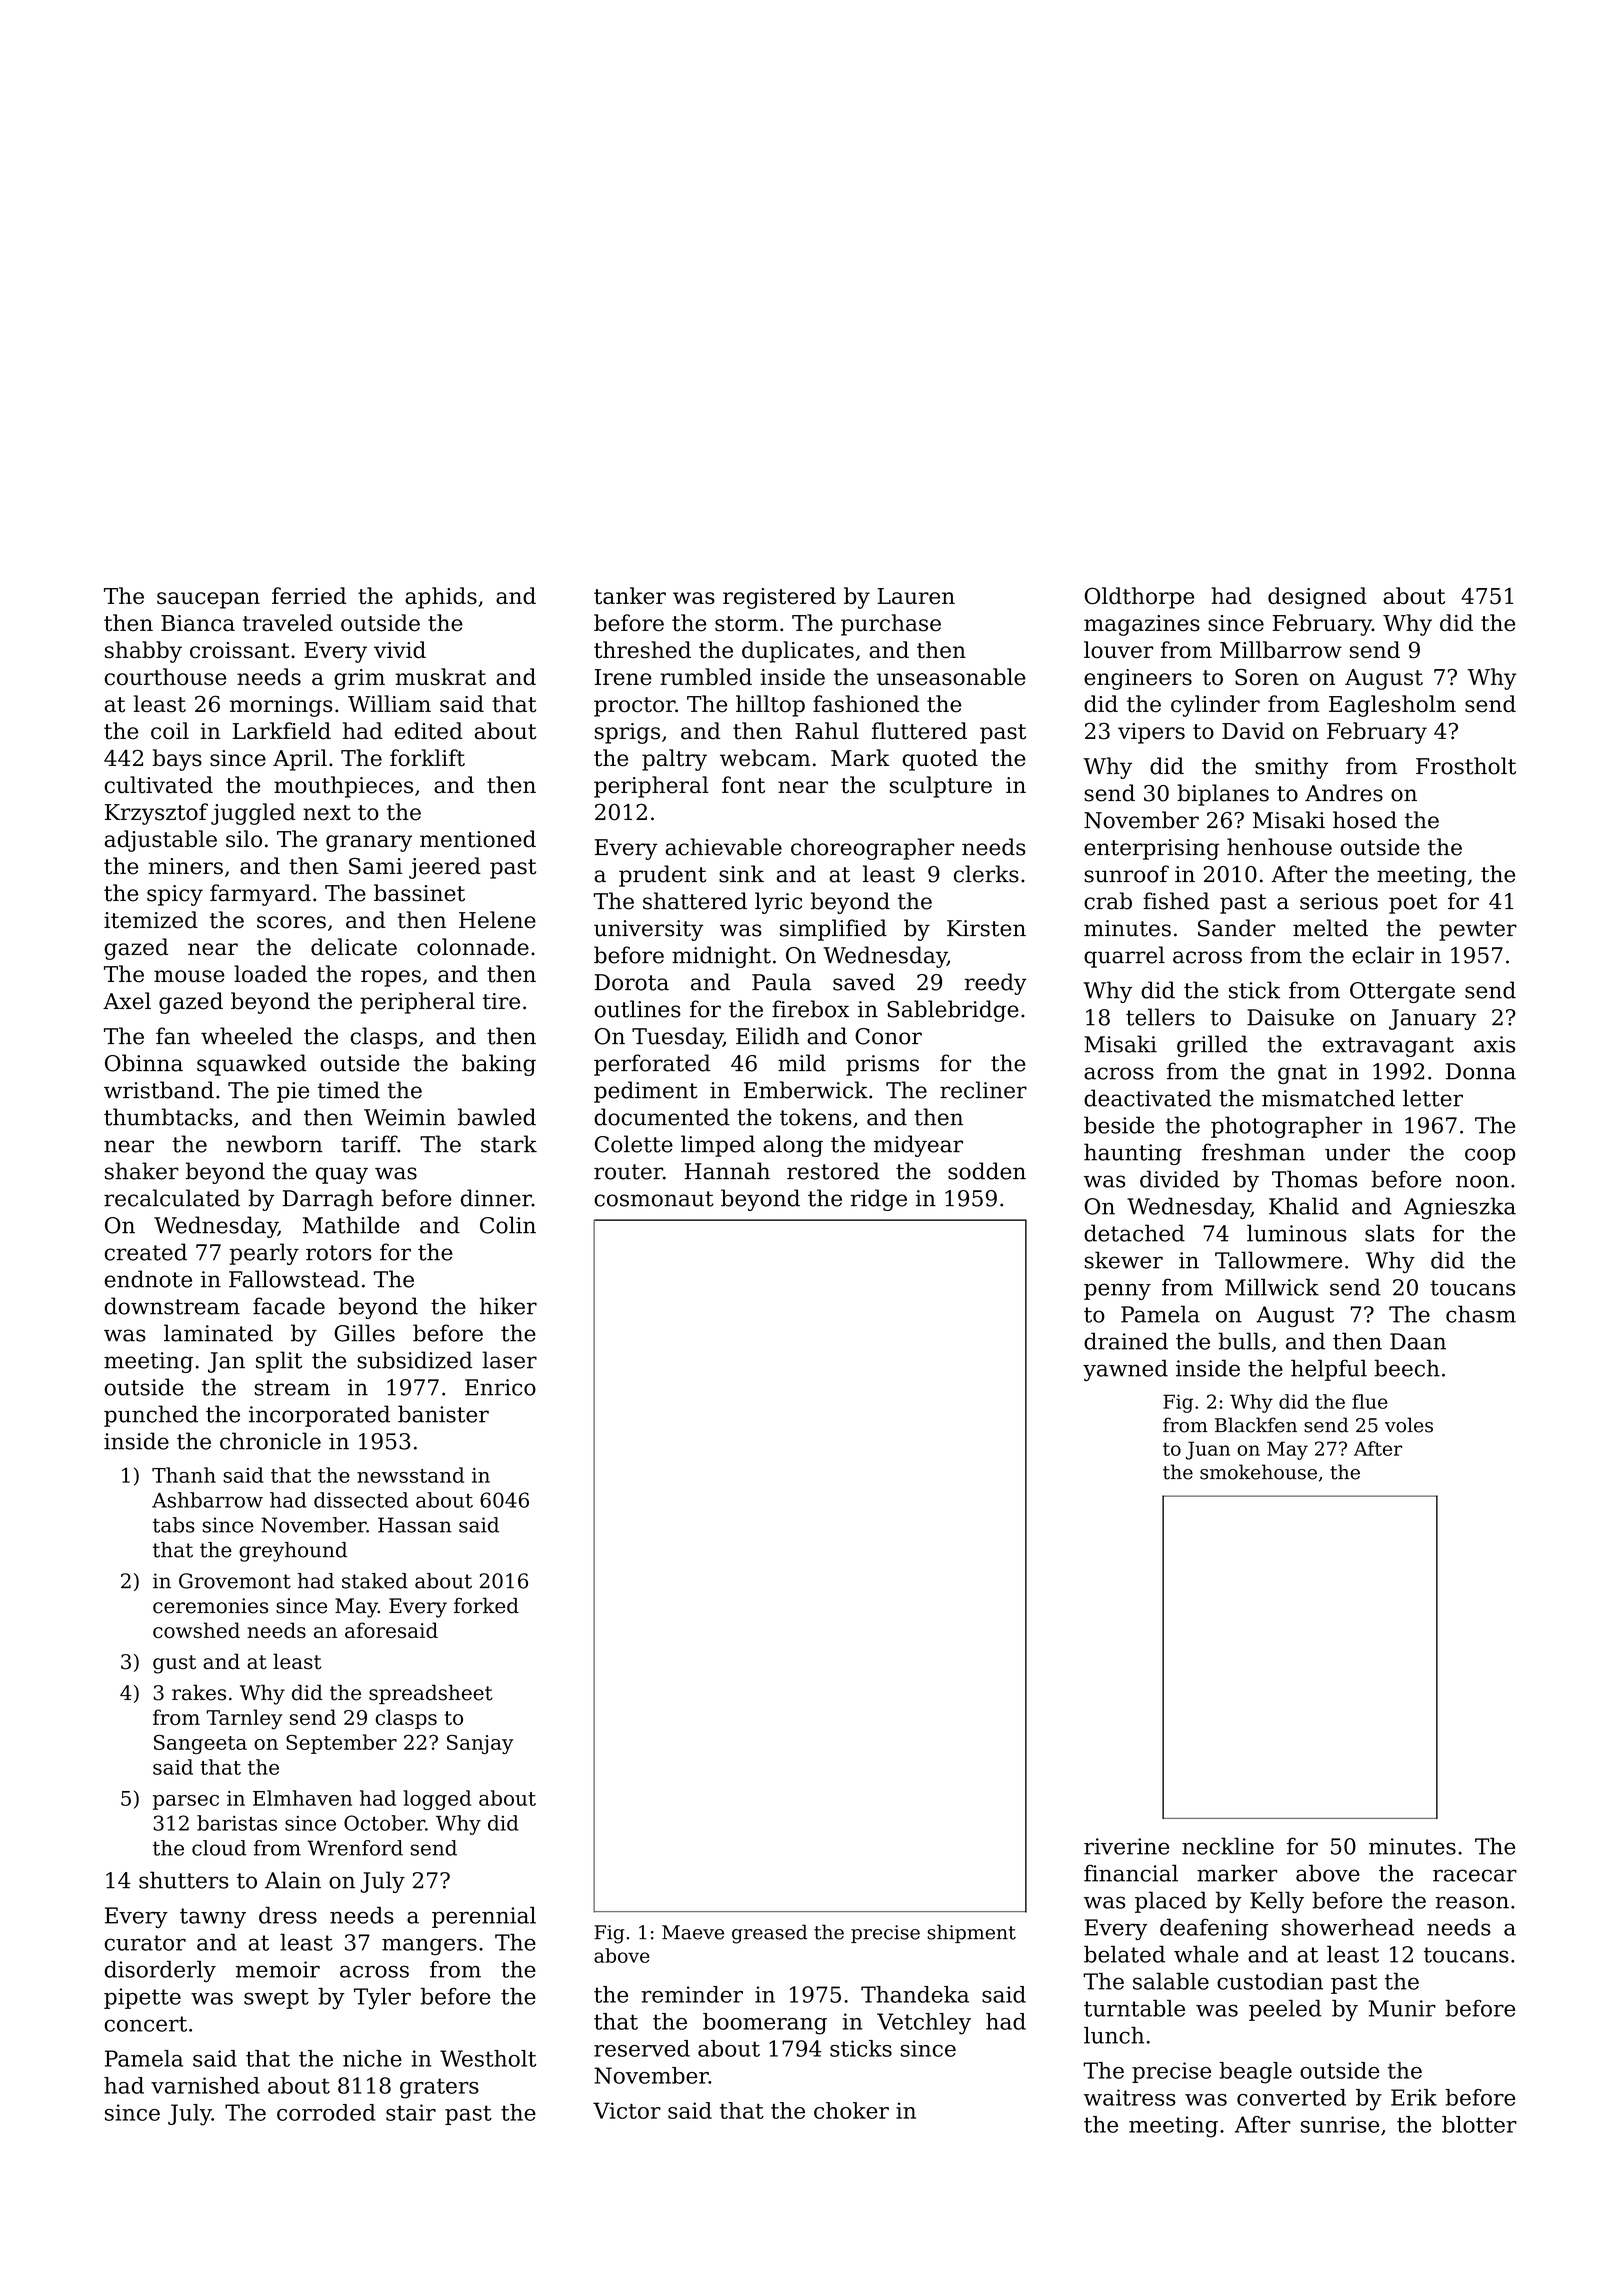  What do you see at coordinates (326, 2112) in the document?
I see `corroded` at bounding box center [326, 2112].
